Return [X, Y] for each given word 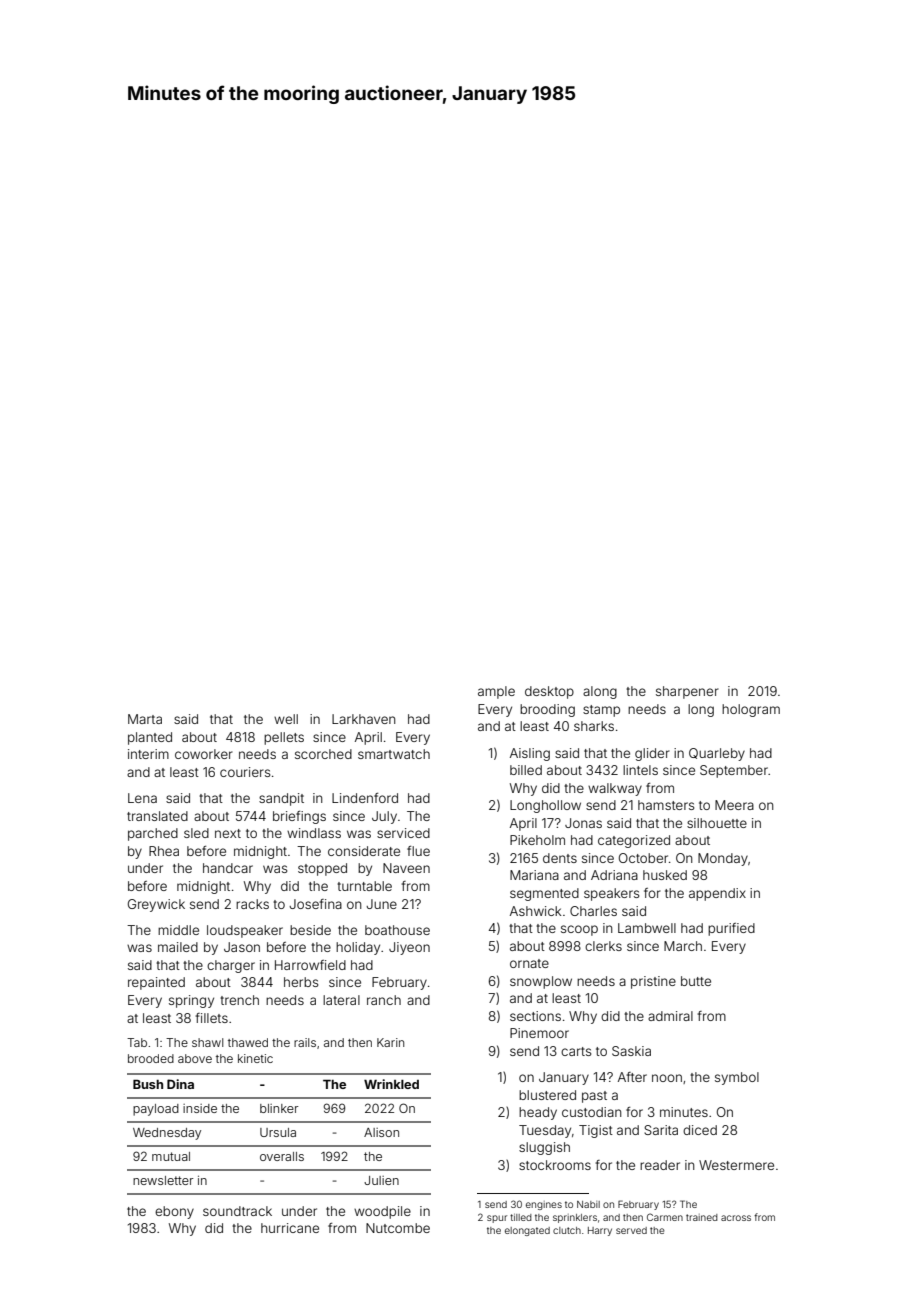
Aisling [530, 754]
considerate [364, 851]
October [643, 858]
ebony [174, 1212]
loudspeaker [245, 931]
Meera [734, 805]
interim [148, 754]
